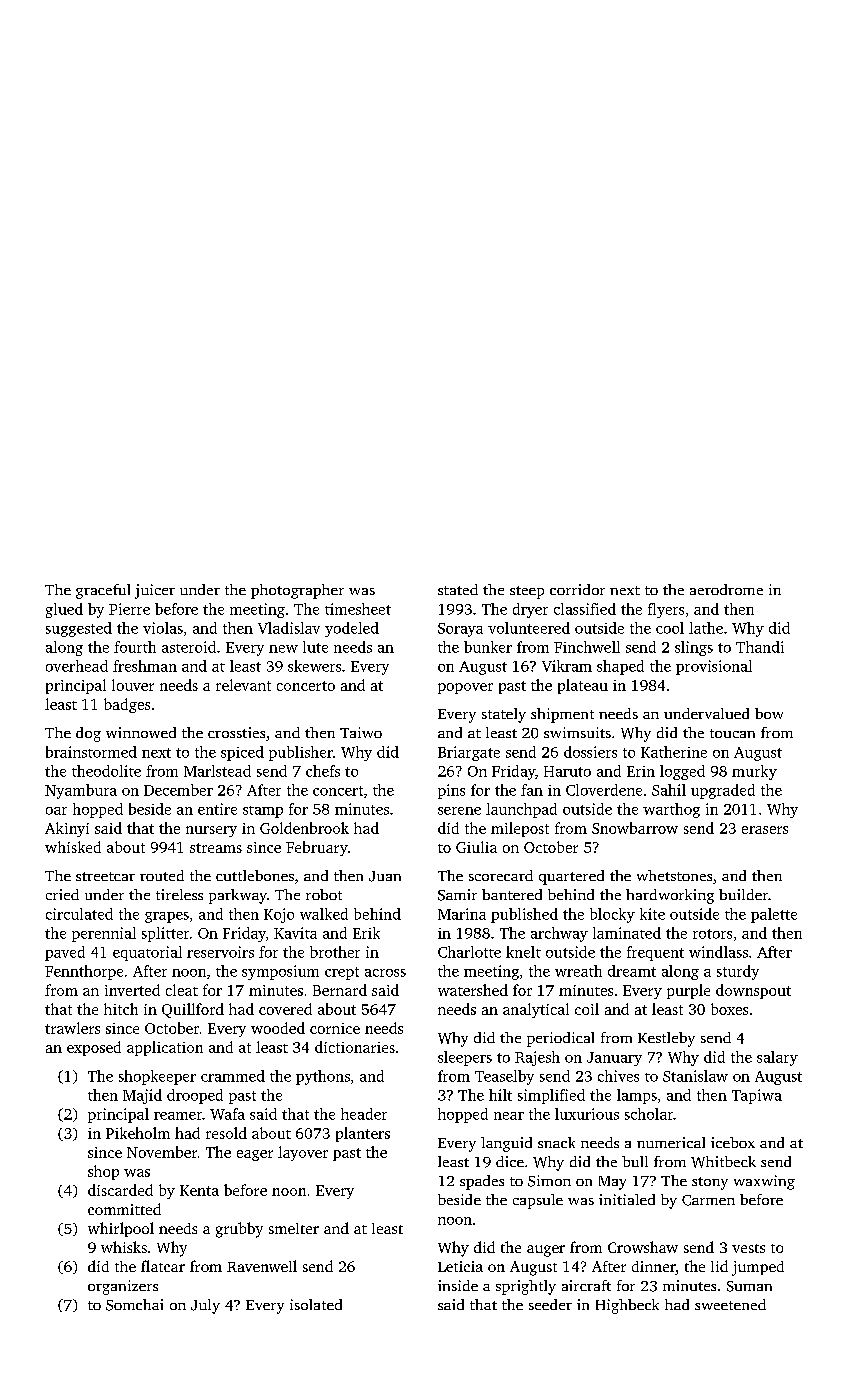 The image size is (849, 1400). I want to click on boxes, so click(729, 1009).
